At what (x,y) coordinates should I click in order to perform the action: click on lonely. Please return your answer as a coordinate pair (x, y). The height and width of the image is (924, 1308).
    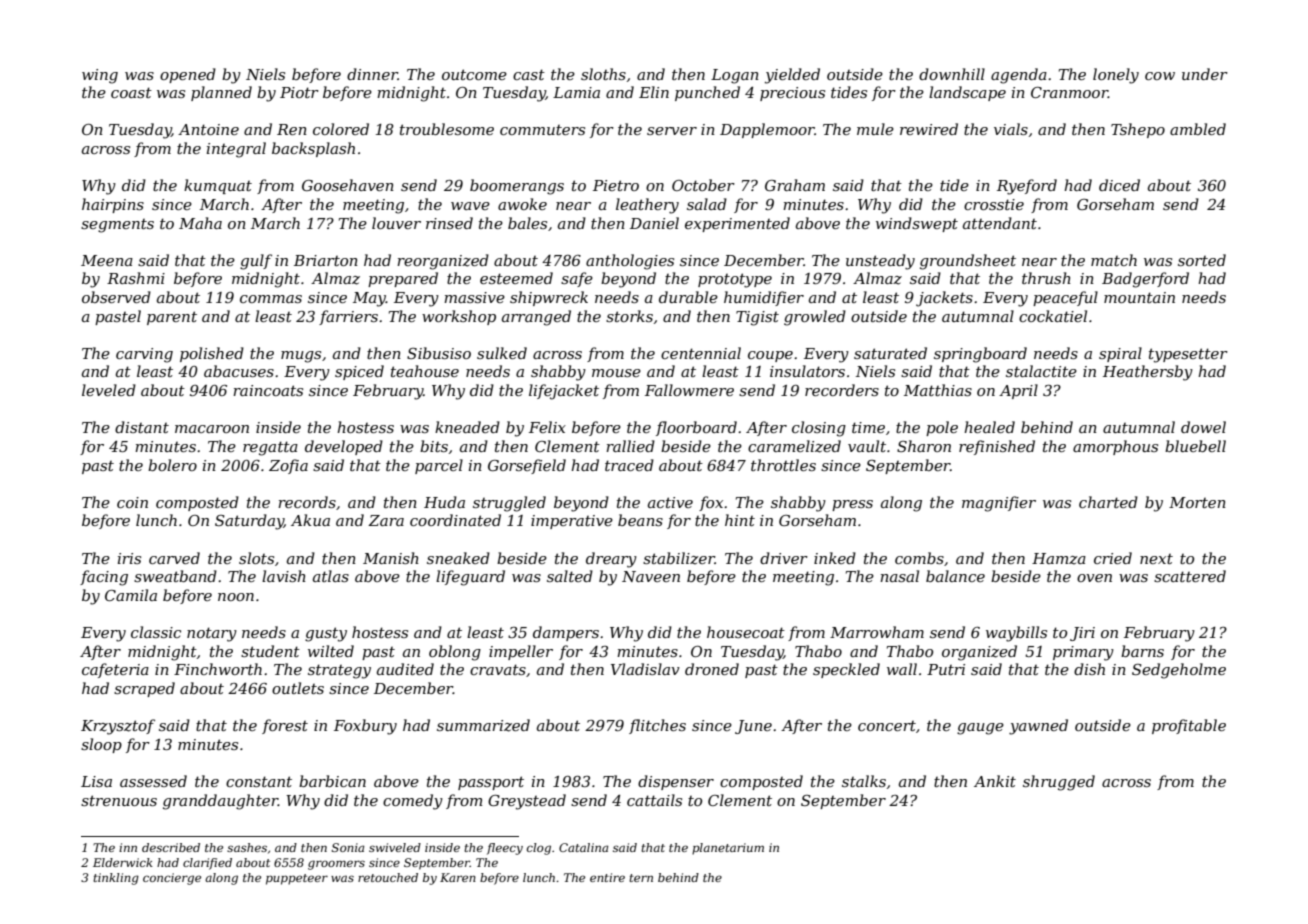
    Looking at the image, I should click on (1116, 76).
